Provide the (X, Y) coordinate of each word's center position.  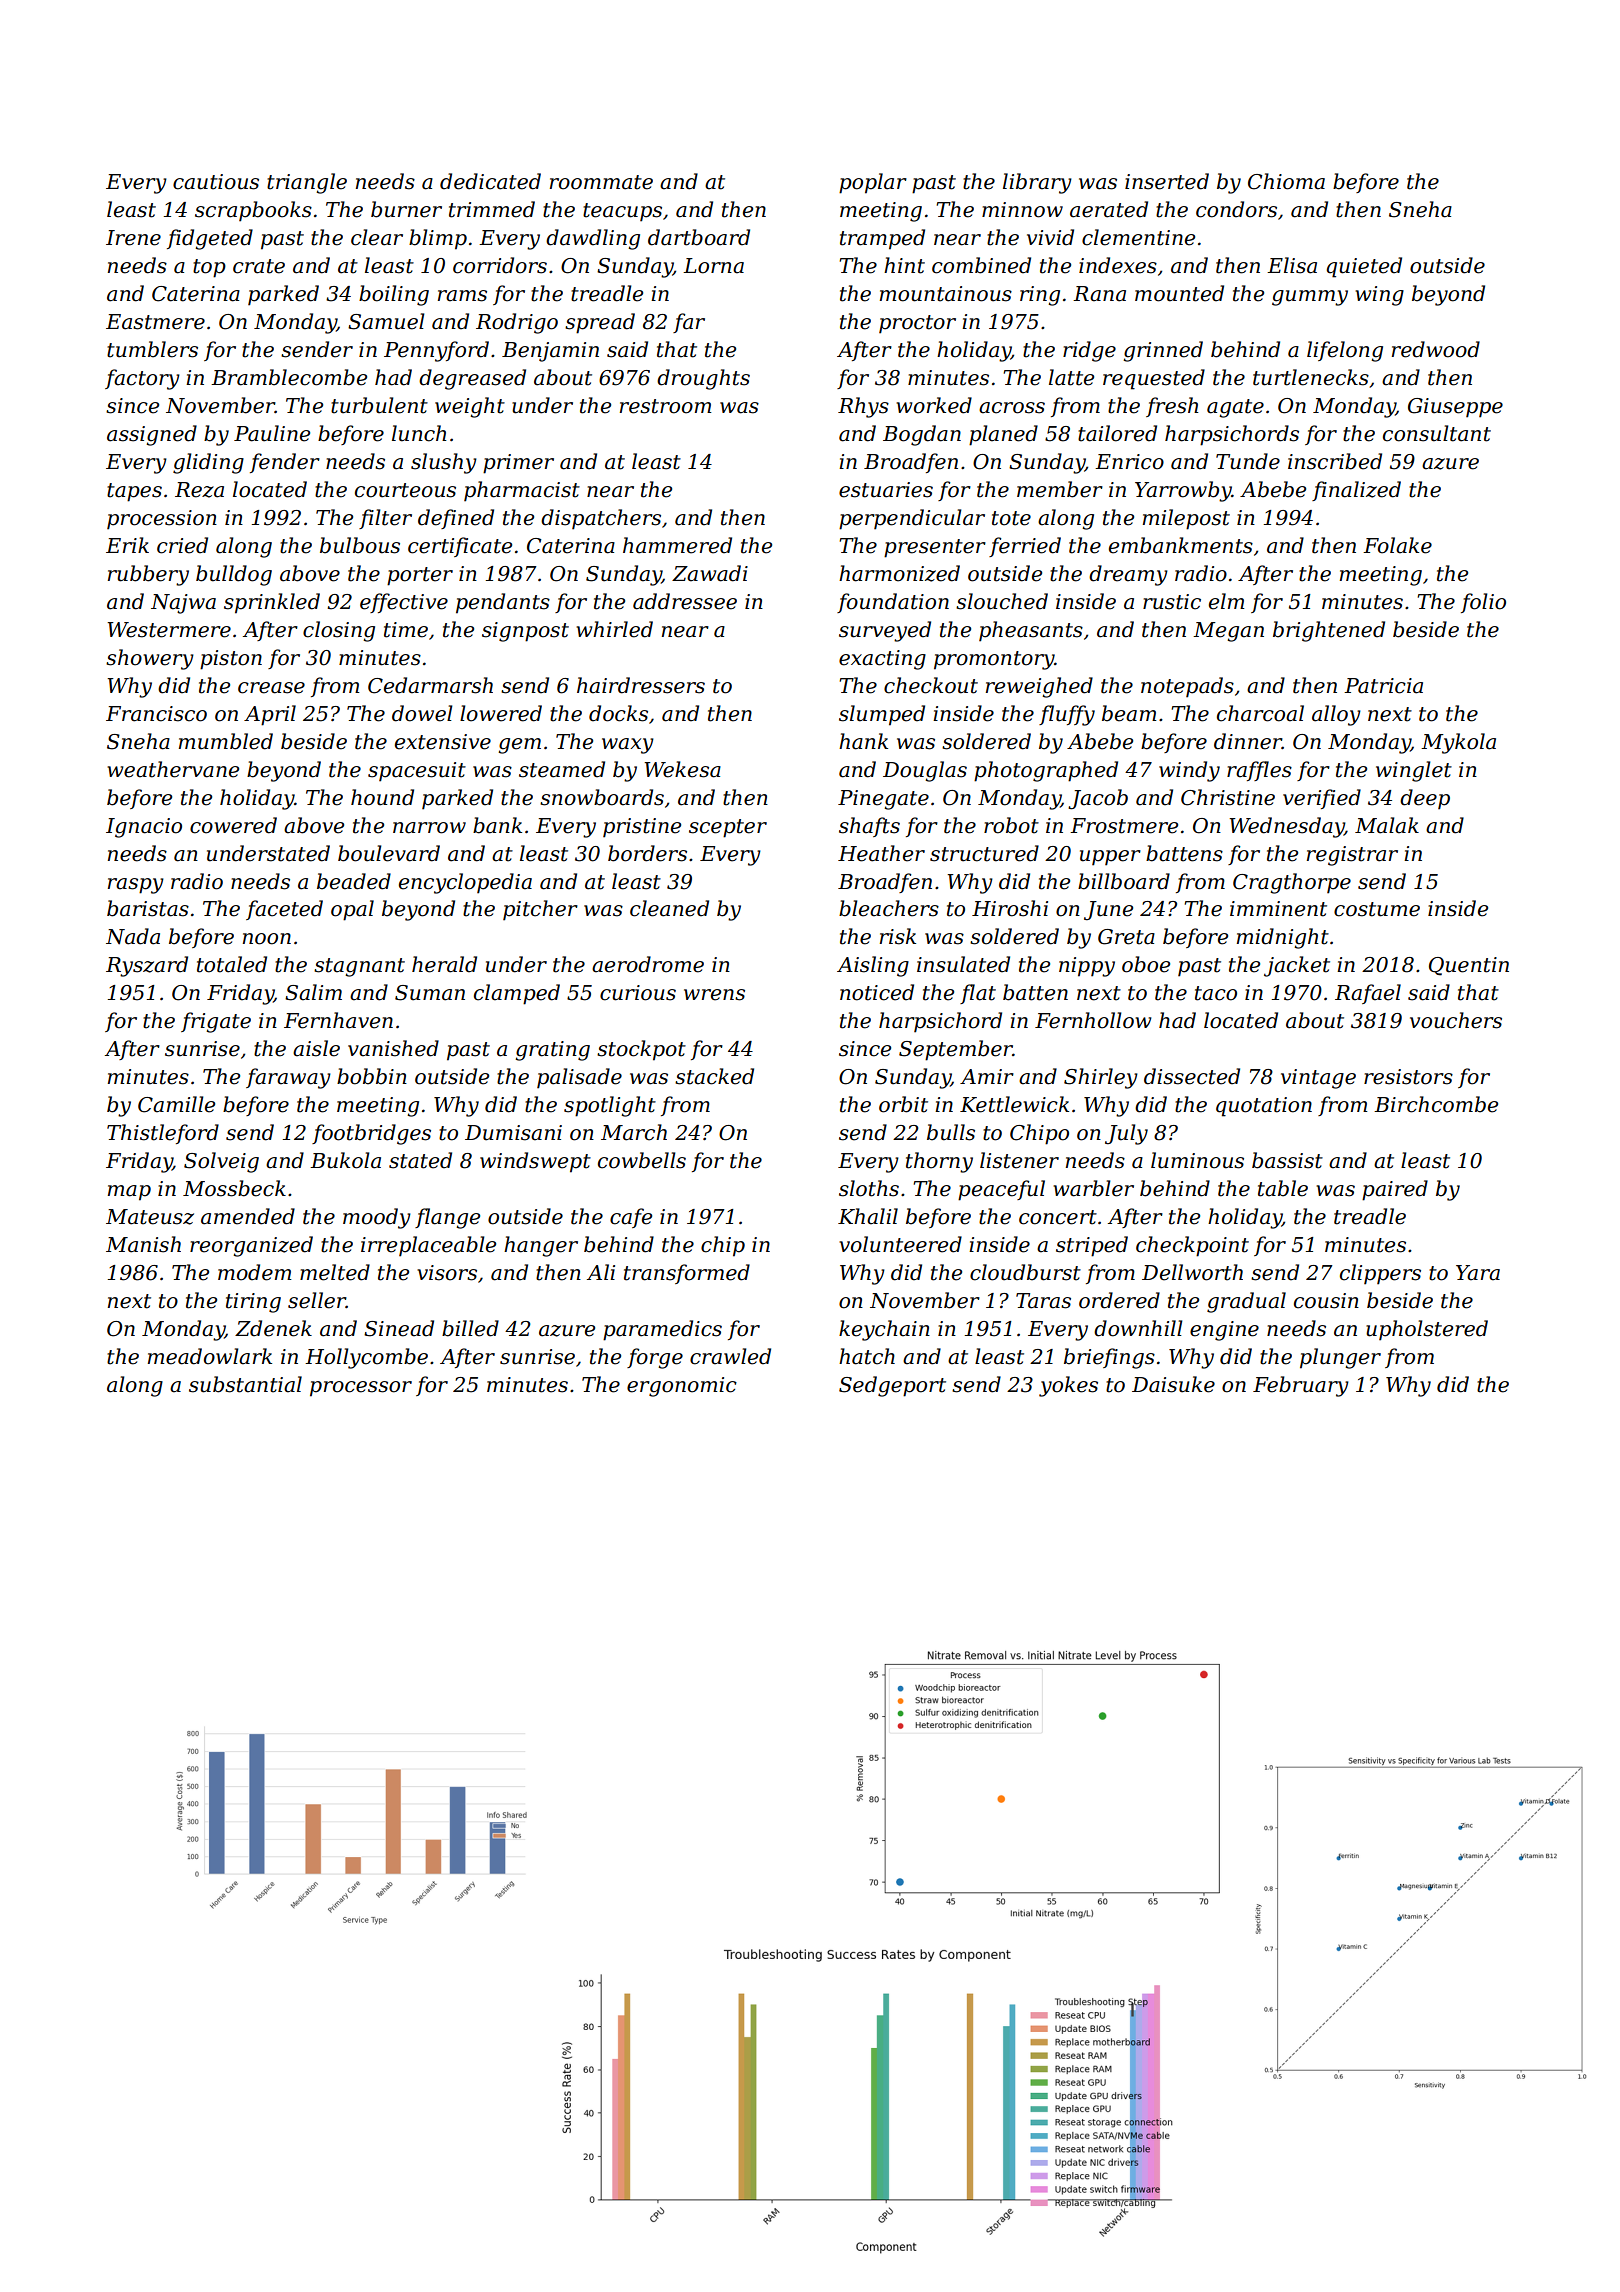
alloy (1336, 715)
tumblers (152, 349)
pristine (642, 828)
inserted (1167, 181)
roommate (601, 182)
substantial (245, 1384)
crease (271, 688)
